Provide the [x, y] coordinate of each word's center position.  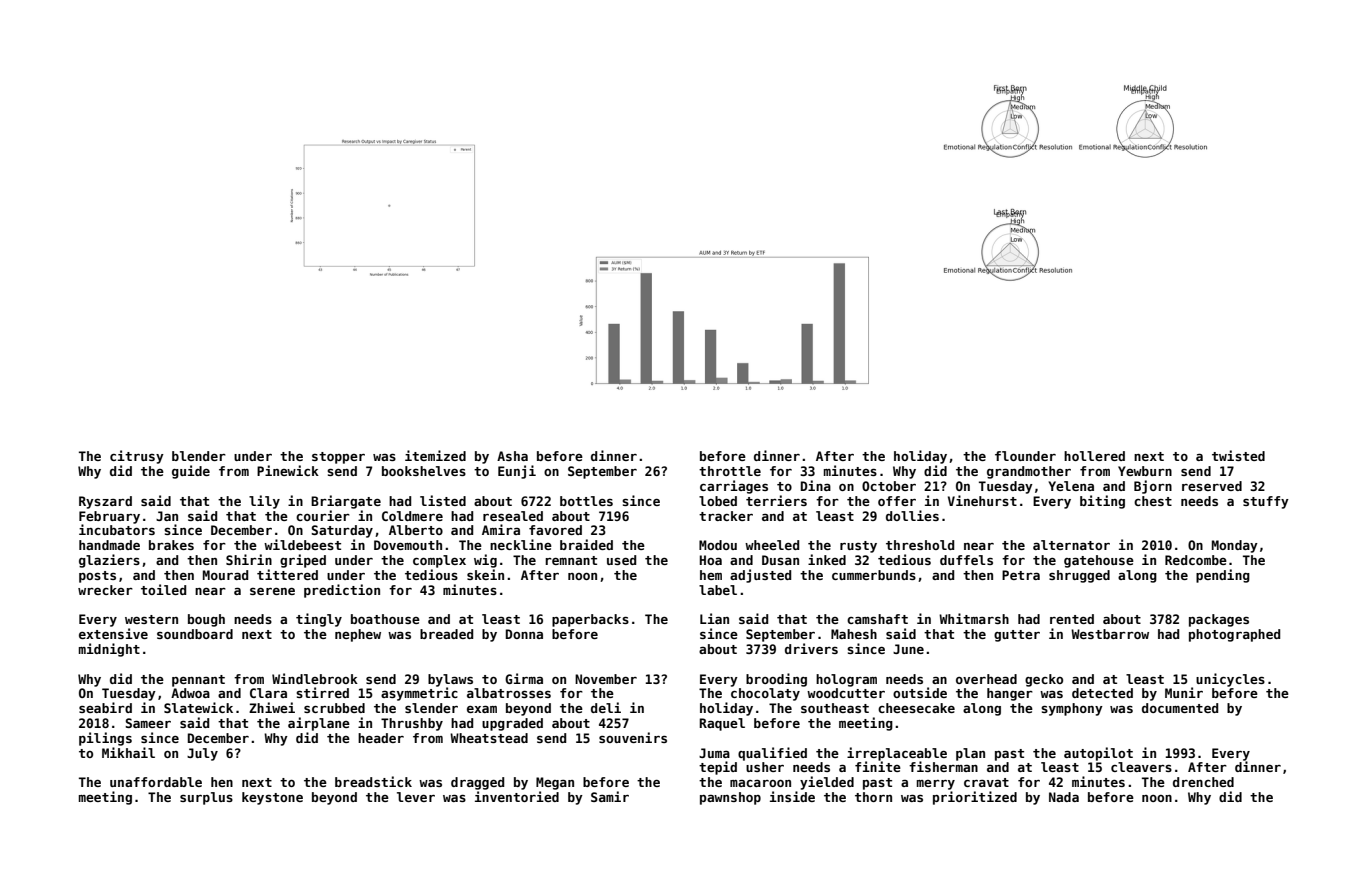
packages [1219, 620]
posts [97, 577]
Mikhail [128, 752]
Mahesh [854, 634]
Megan [555, 783]
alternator [1071, 545]
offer [897, 501]
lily [264, 502]
